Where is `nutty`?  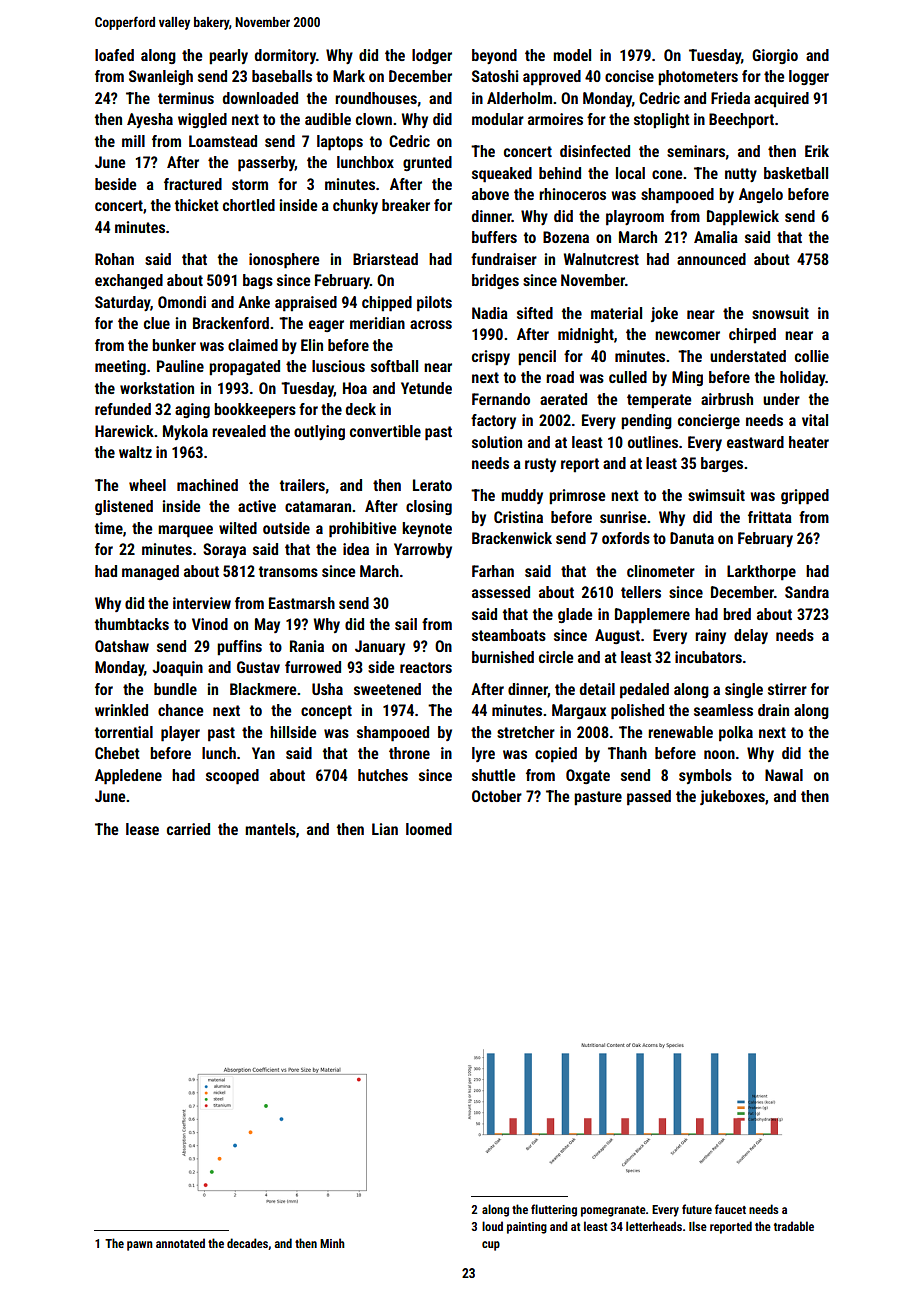 nutty is located at coordinates (741, 175).
